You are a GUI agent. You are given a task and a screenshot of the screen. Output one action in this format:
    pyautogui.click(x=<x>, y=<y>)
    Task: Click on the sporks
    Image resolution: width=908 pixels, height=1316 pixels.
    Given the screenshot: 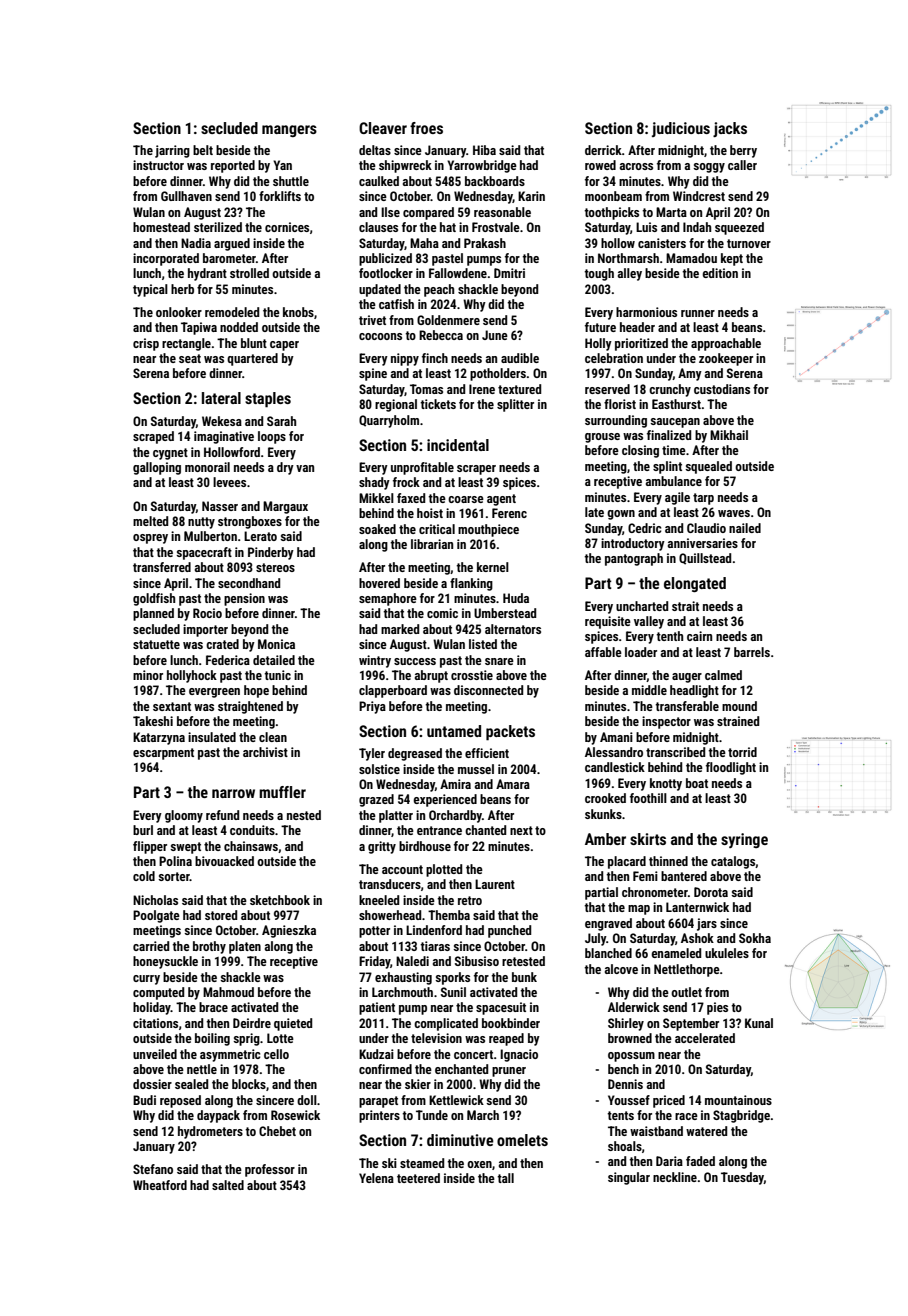 What is the action you would take?
    pyautogui.click(x=452, y=978)
